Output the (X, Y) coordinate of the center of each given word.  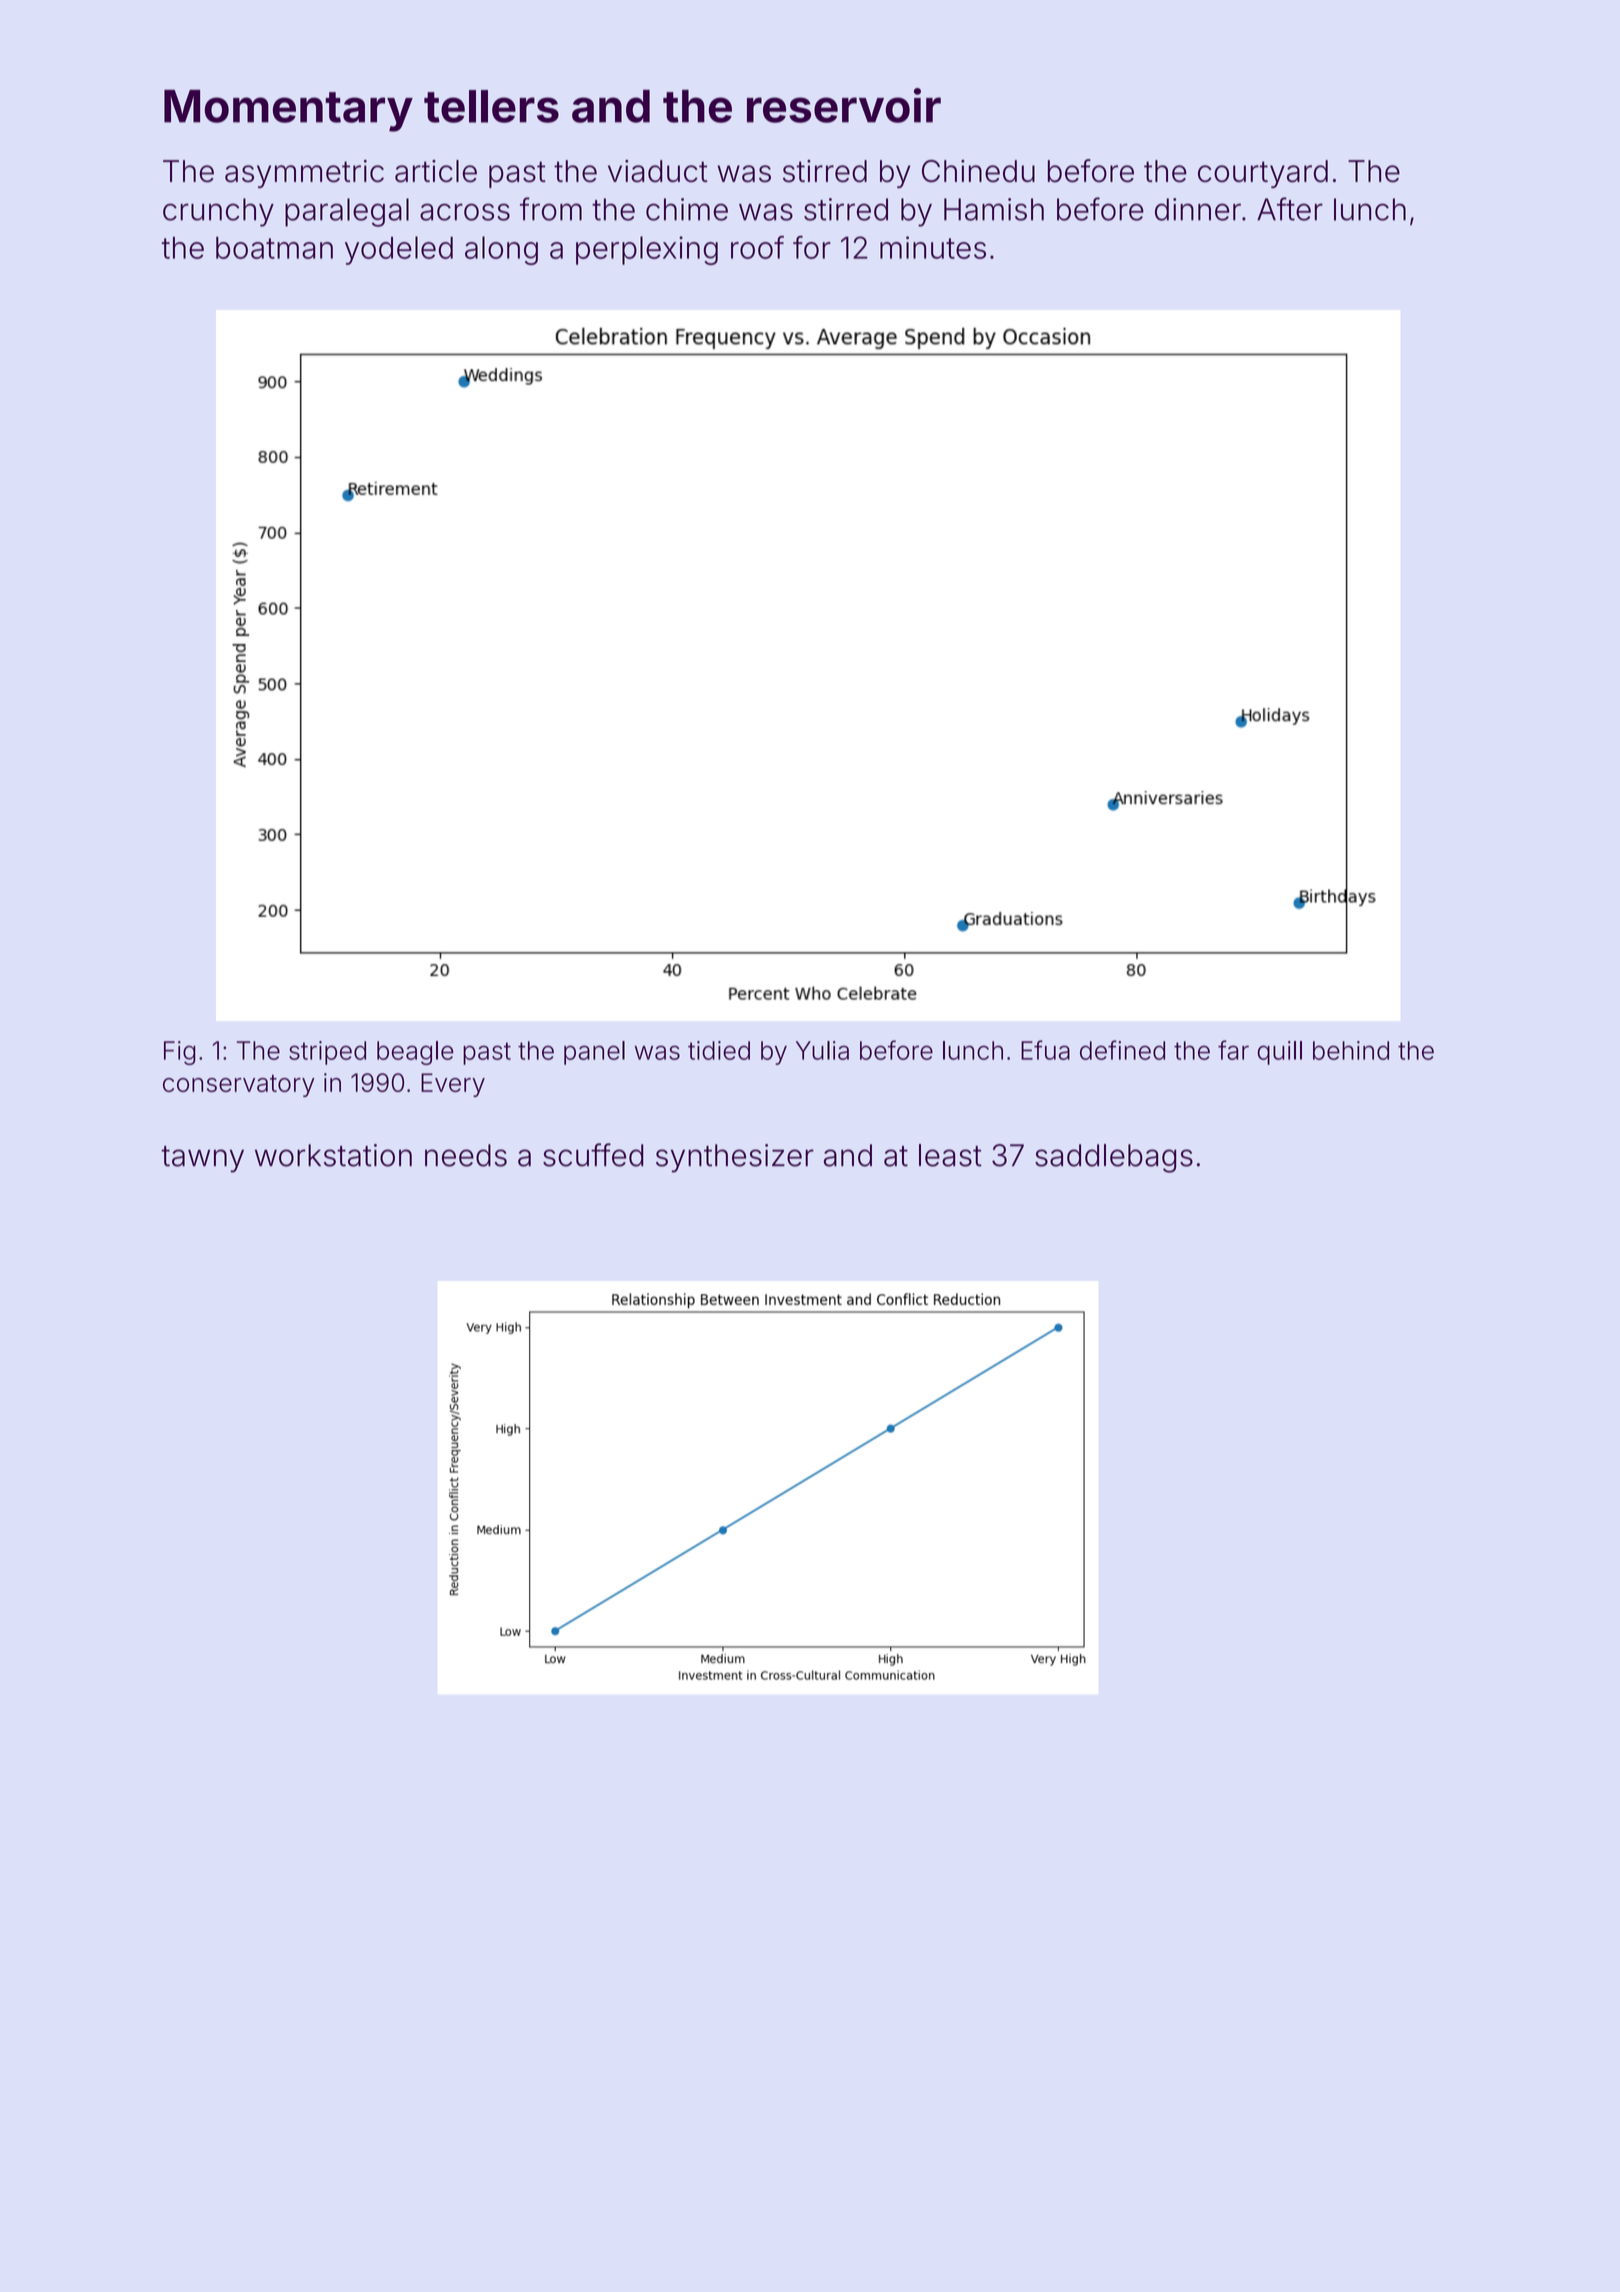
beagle (415, 1053)
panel (594, 1053)
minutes (933, 247)
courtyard (1263, 174)
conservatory (239, 1086)
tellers (491, 106)
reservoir (844, 105)
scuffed (593, 1155)
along (501, 250)
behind (1351, 1050)
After (1290, 209)
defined (1122, 1050)
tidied (719, 1050)
